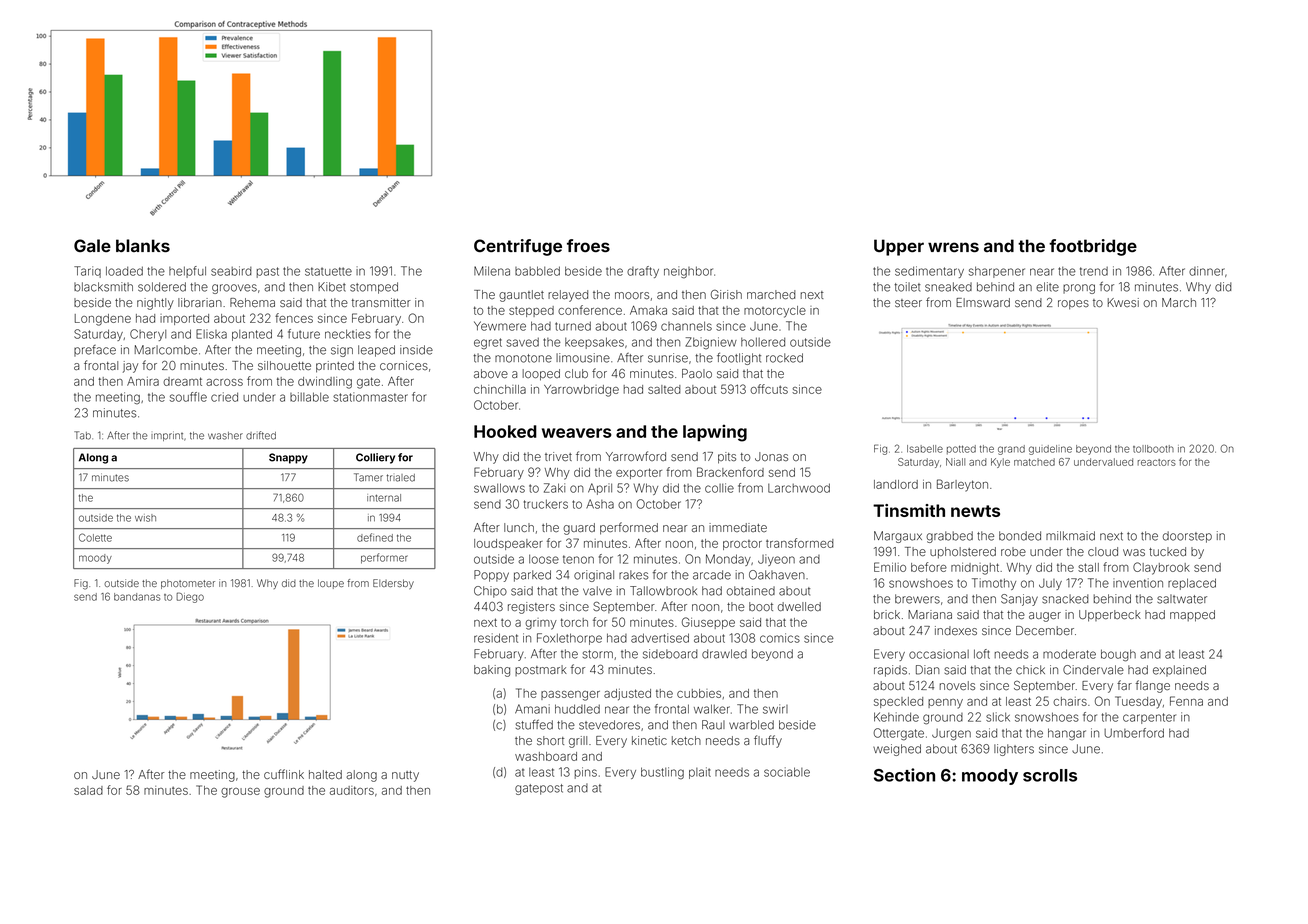 The height and width of the screenshot is (924, 1308). Describe the element at coordinates (1182, 599) in the screenshot. I see `saltwater` at that location.
